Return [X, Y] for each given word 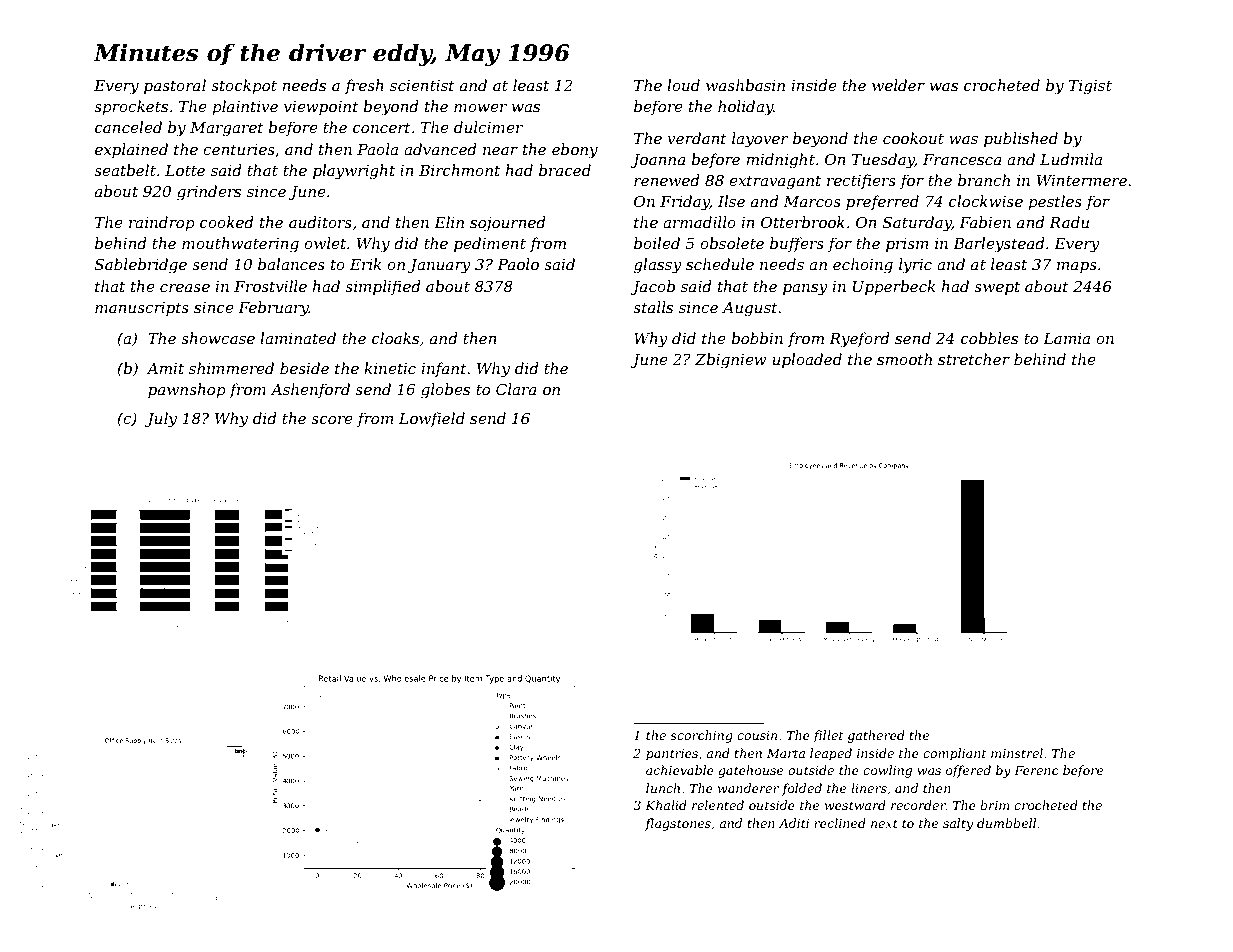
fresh [364, 86]
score [332, 420]
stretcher [974, 359]
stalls [653, 307]
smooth [904, 359]
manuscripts [142, 309]
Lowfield [432, 419]
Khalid [666, 805]
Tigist [1090, 87]
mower [480, 108]
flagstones [678, 824]
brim [995, 805]
